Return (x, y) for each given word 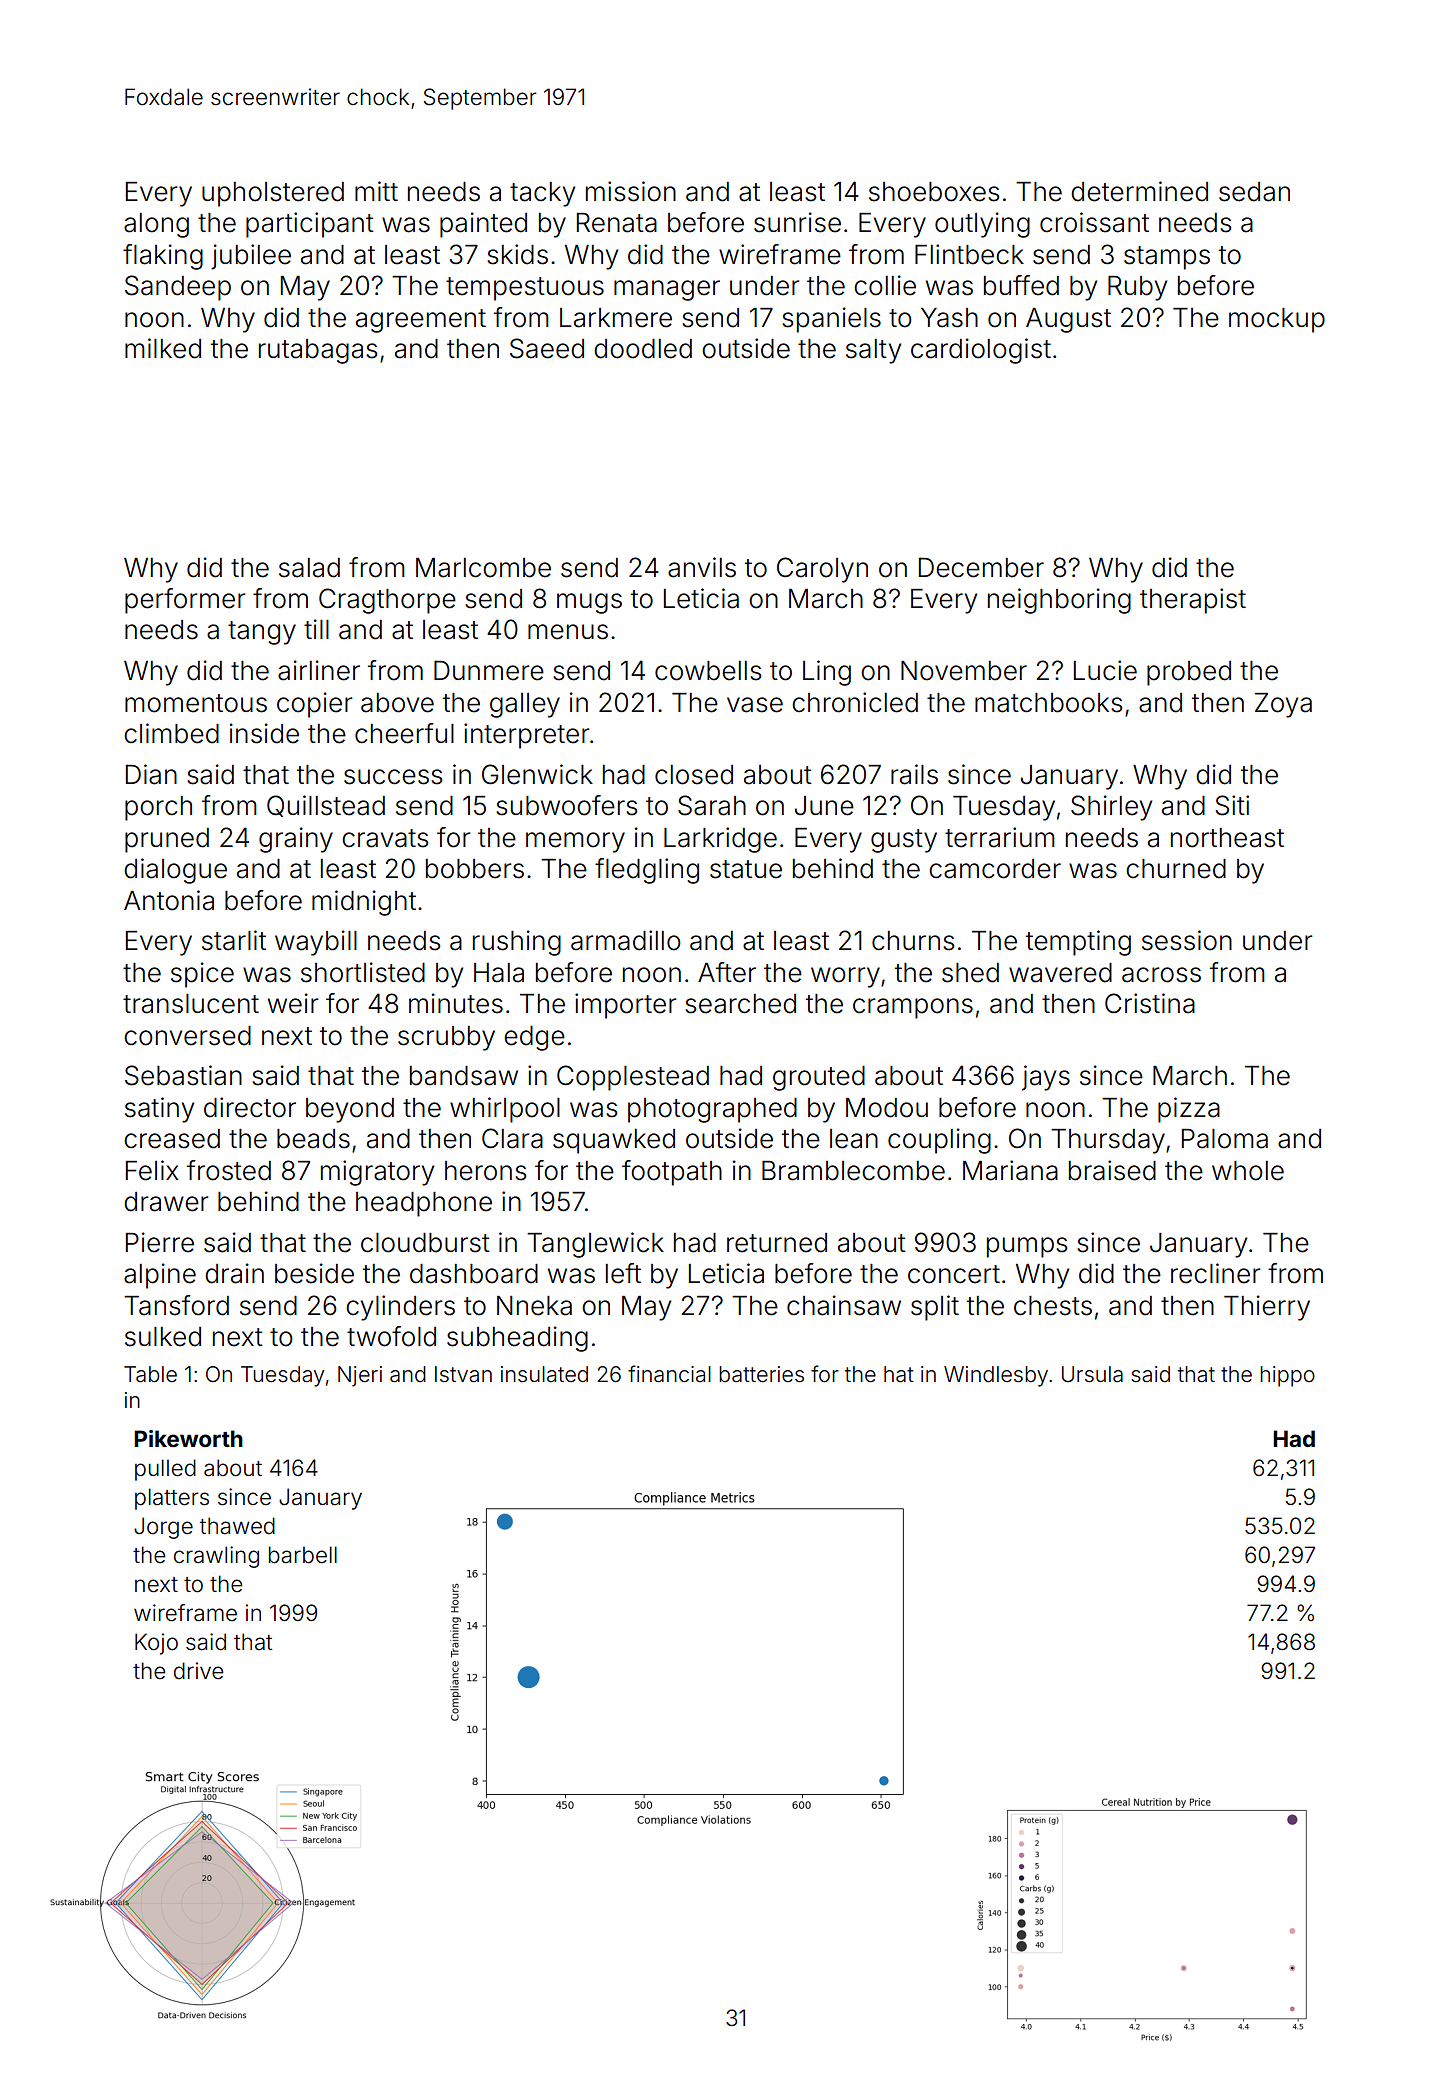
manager (667, 290)
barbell (303, 1555)
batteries (761, 1374)
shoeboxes (934, 192)
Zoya (1283, 705)
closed (694, 775)
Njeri (360, 1376)
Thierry (1267, 1308)
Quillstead (326, 806)
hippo (1287, 1376)
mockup (1277, 320)
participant (310, 225)
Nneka (534, 1306)
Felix (152, 1170)
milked (163, 348)
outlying (982, 225)
